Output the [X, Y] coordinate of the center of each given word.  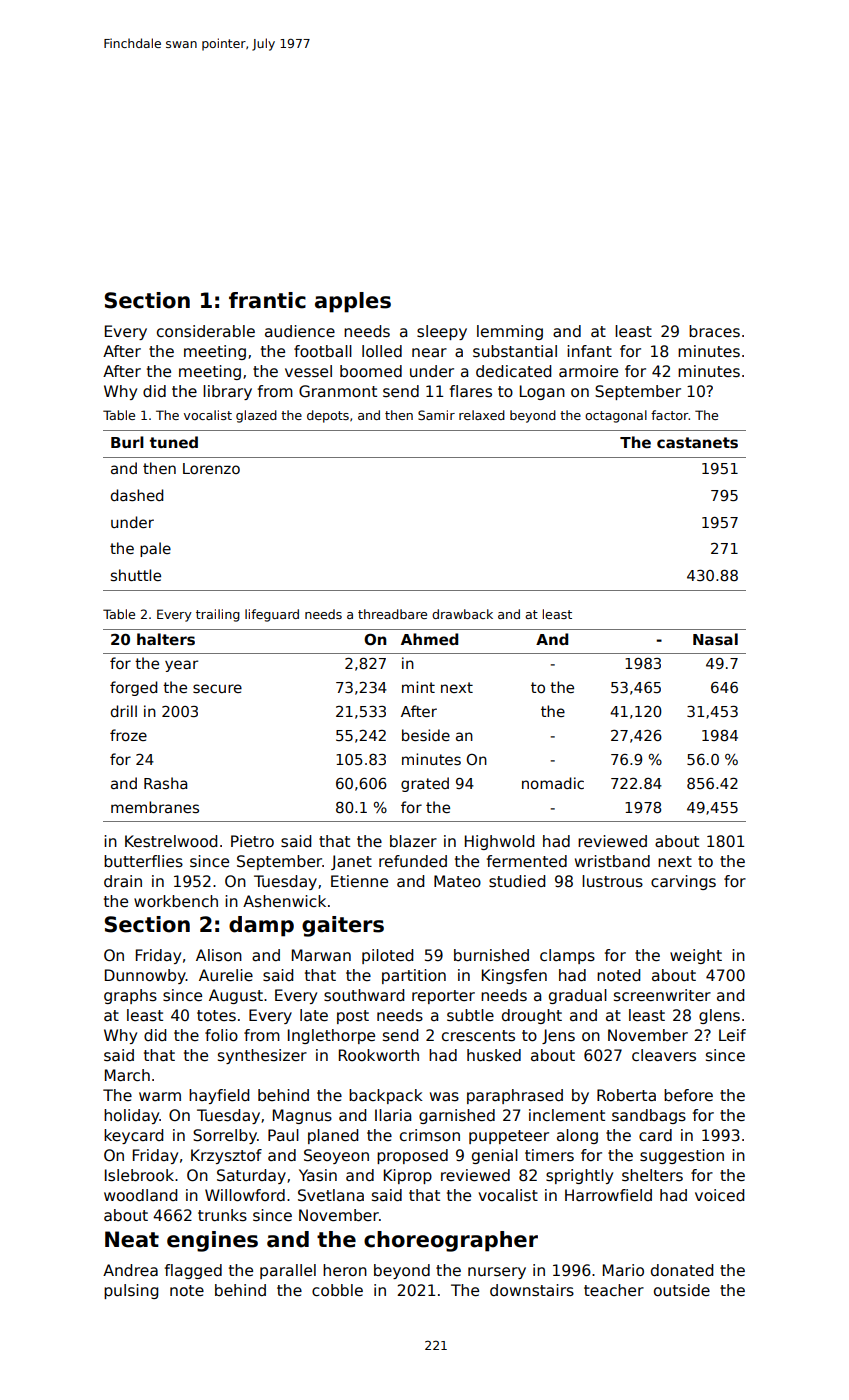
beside [426, 735]
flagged [193, 1271]
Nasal [715, 639]
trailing [218, 615]
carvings [683, 882]
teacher [614, 1290]
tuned [174, 442]
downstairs [532, 1290]
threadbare [392, 614]
